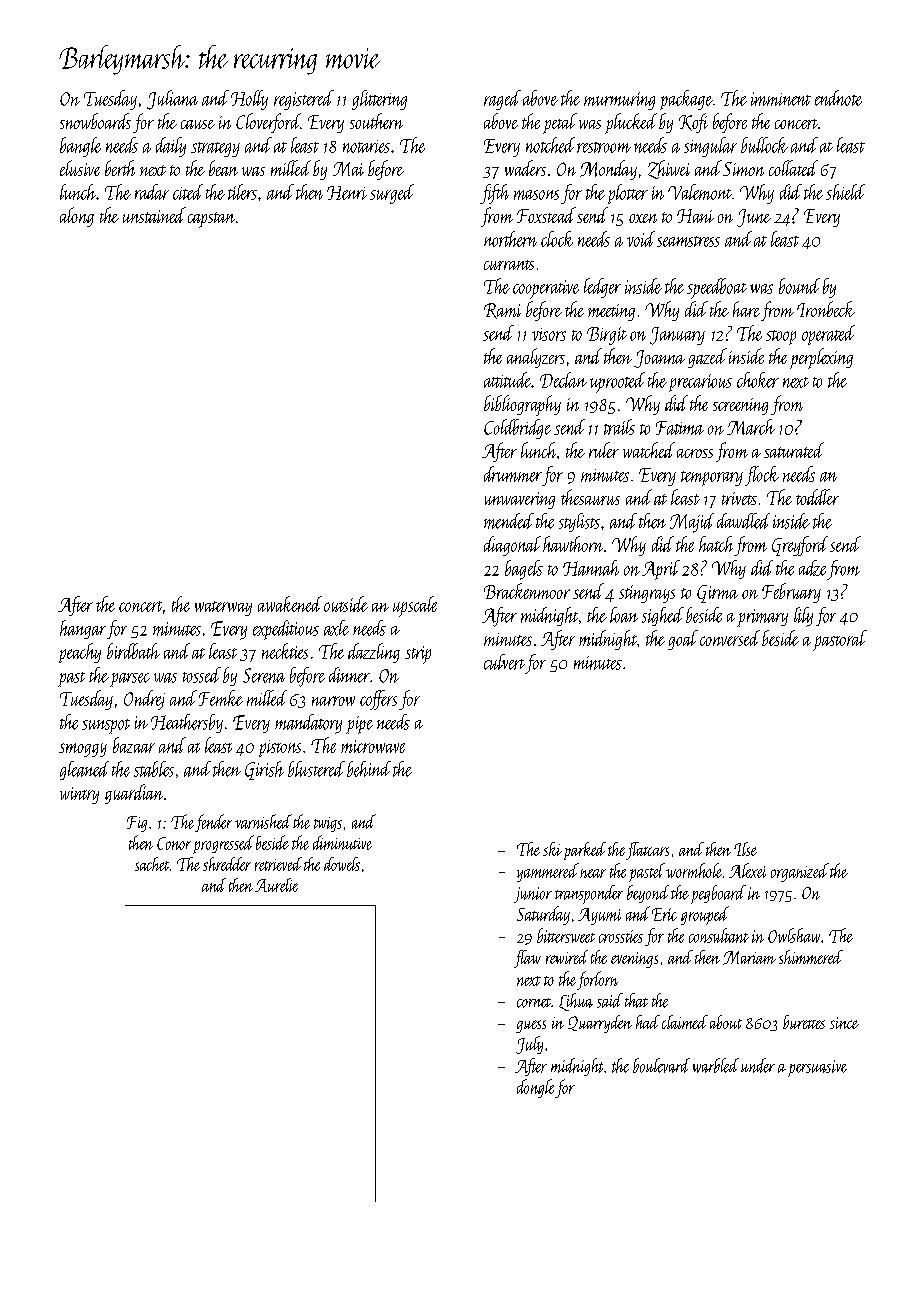 Image resolution: width=924 pixels, height=1308 pixels. Describe the element at coordinates (758, 1065) in the page. I see `under` at that location.
